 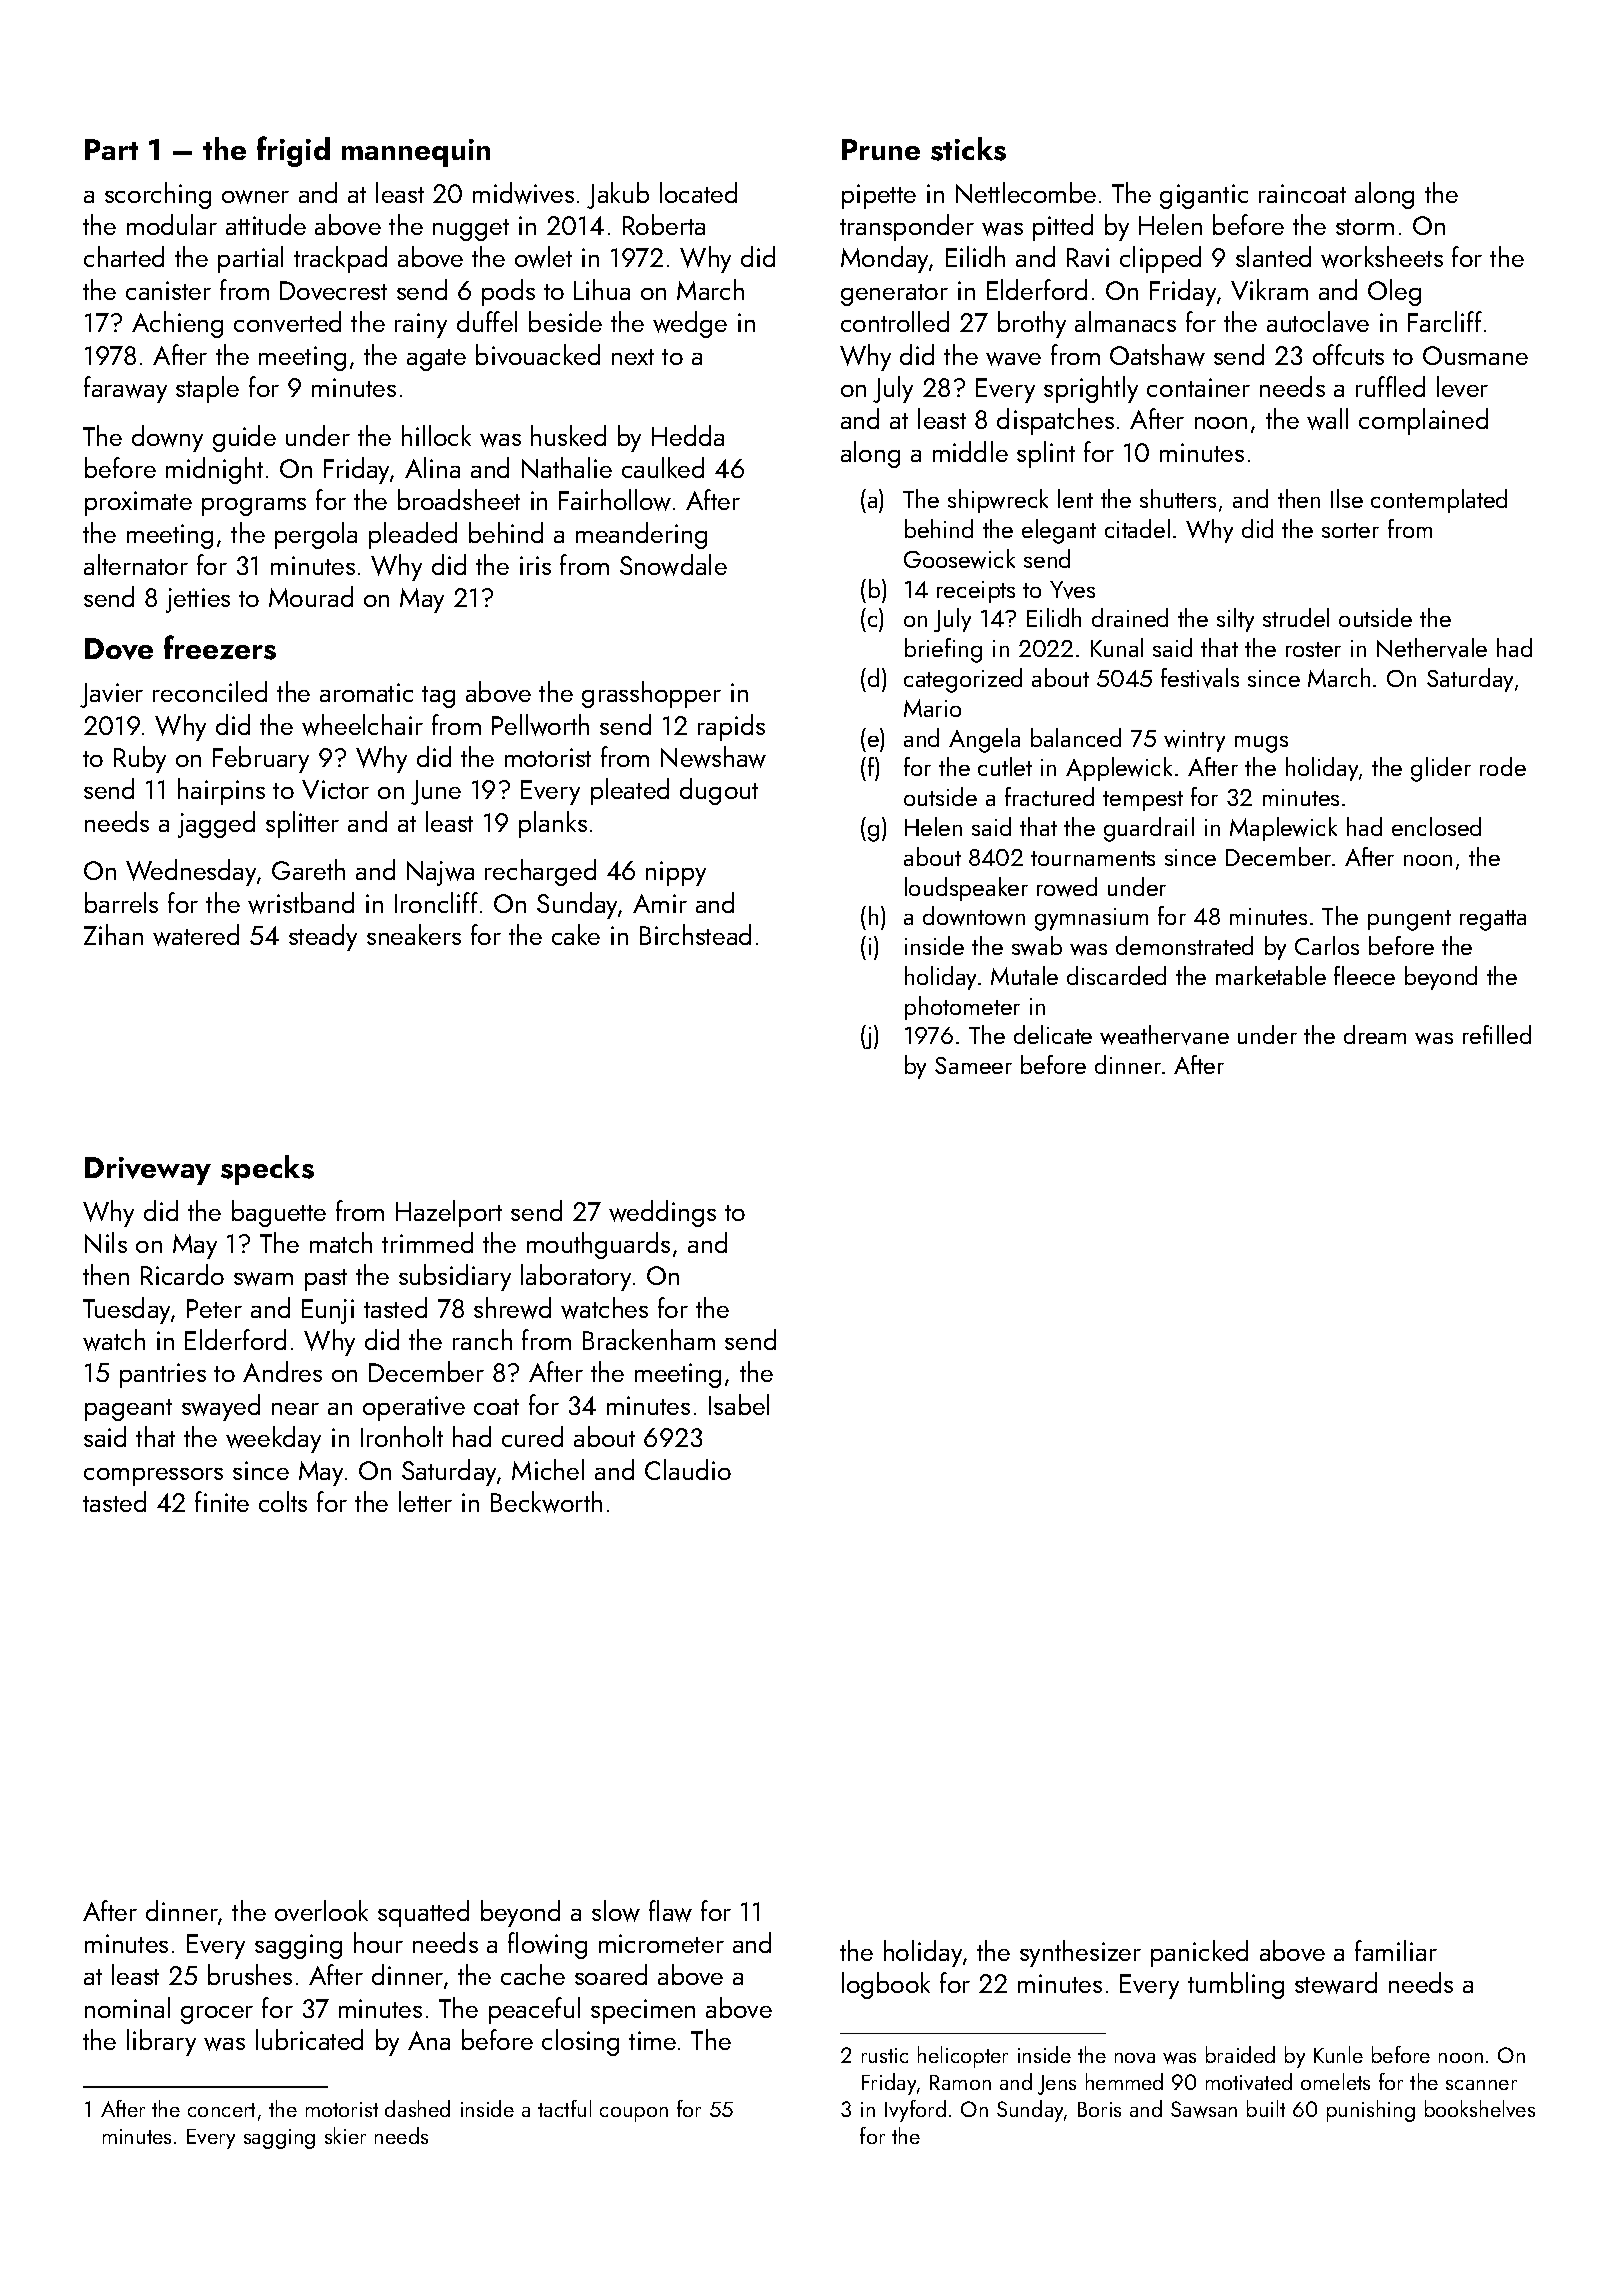 What do you see at coordinates (427, 1242) in the page?
I see `trimmed` at bounding box center [427, 1242].
